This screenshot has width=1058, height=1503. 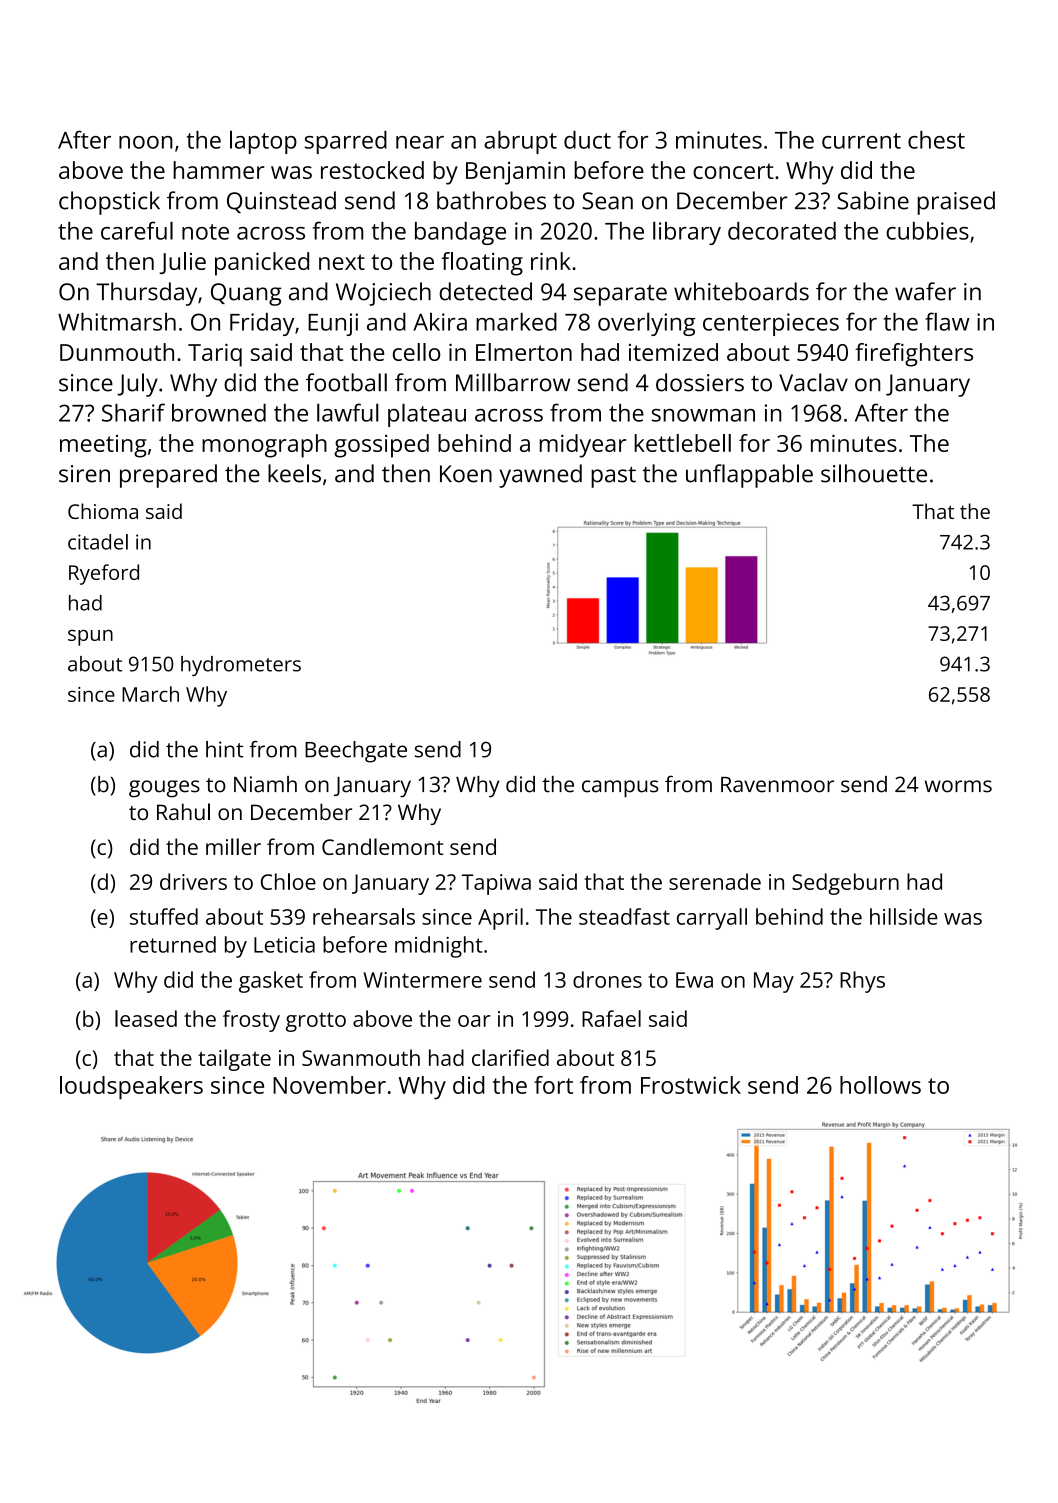 What do you see at coordinates (146, 1018) in the screenshot?
I see `leased` at bounding box center [146, 1018].
